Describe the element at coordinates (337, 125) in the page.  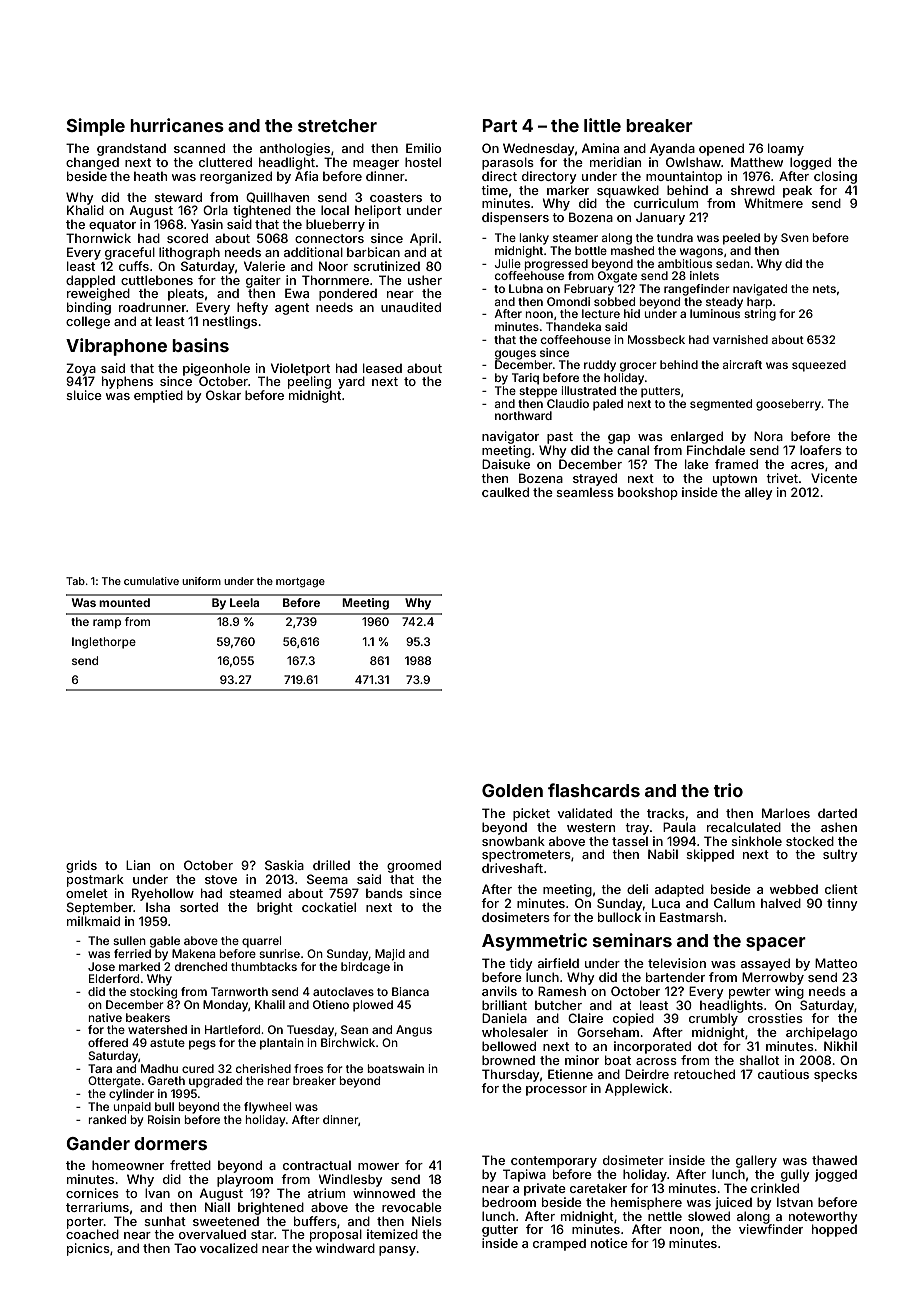
I see `stretcher` at that location.
